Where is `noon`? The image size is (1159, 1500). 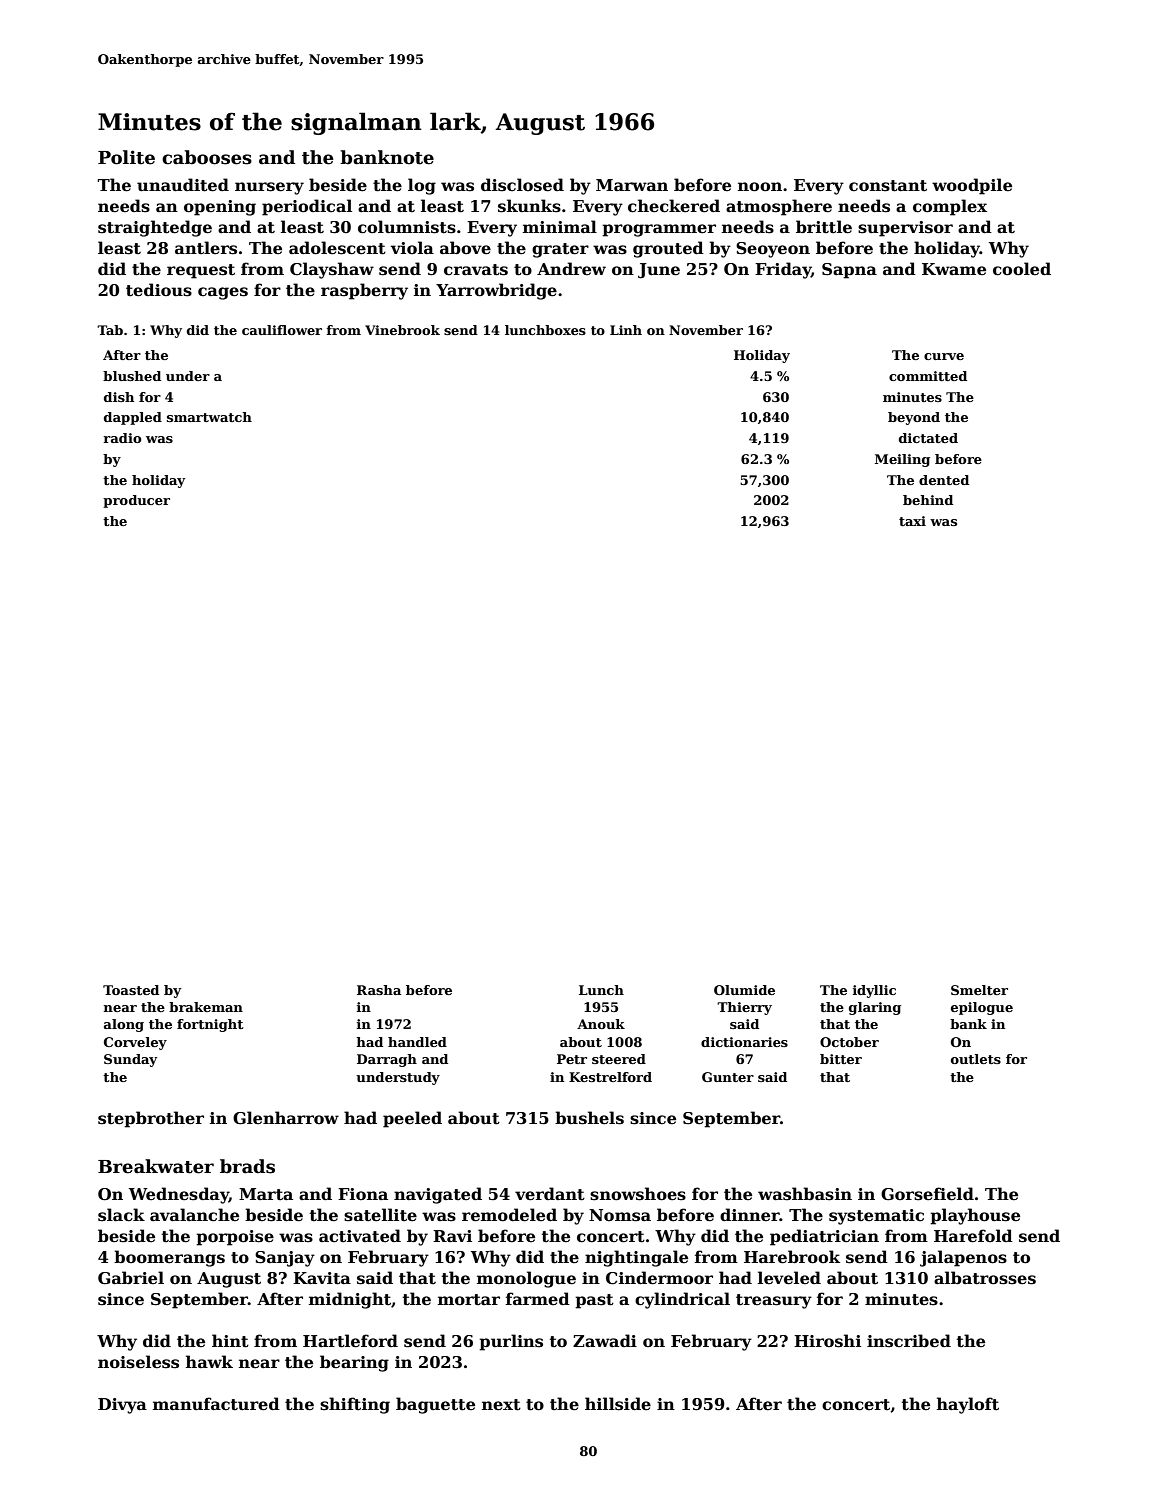 noon is located at coordinates (760, 187).
